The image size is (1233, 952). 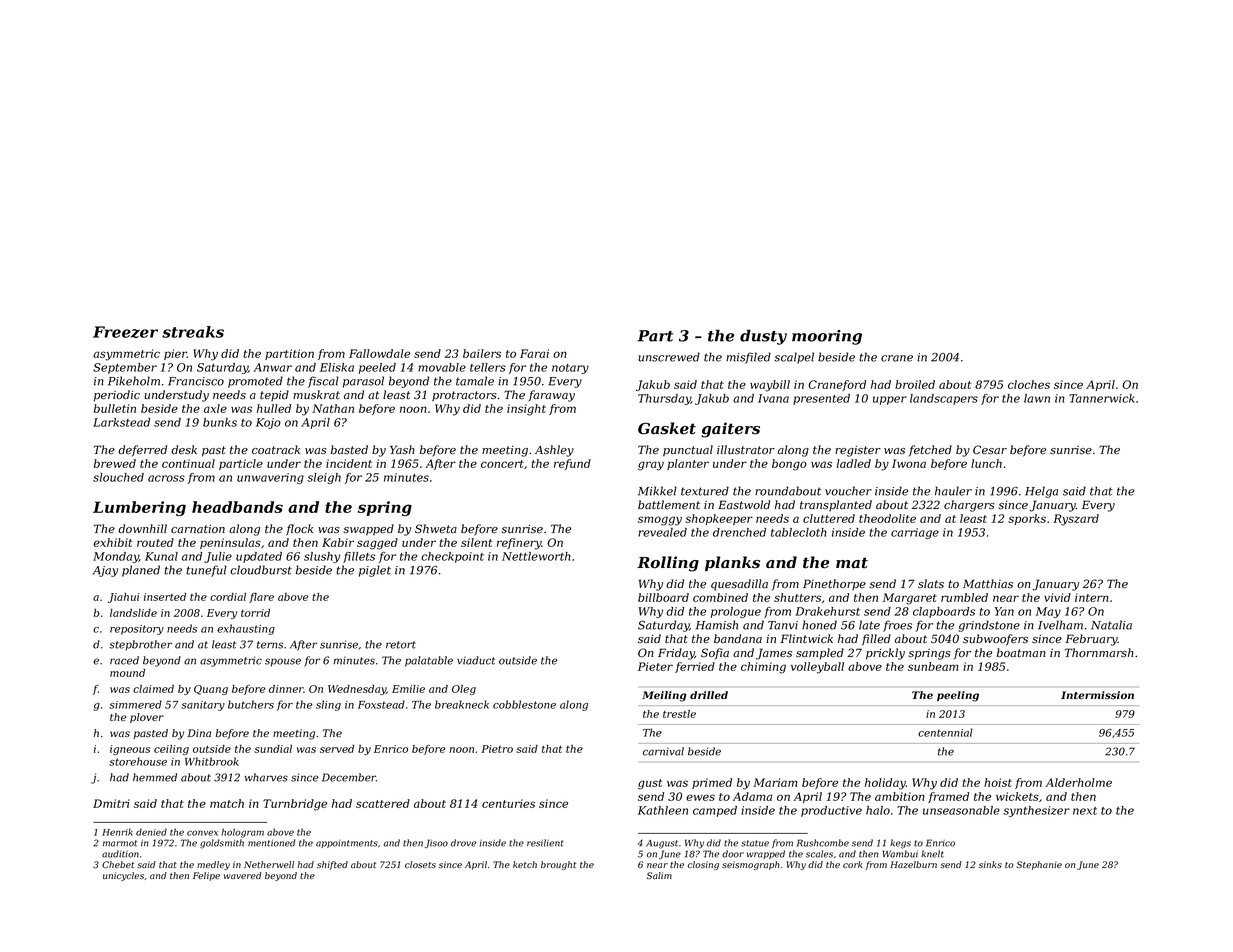 I want to click on sporks, so click(x=1027, y=519).
